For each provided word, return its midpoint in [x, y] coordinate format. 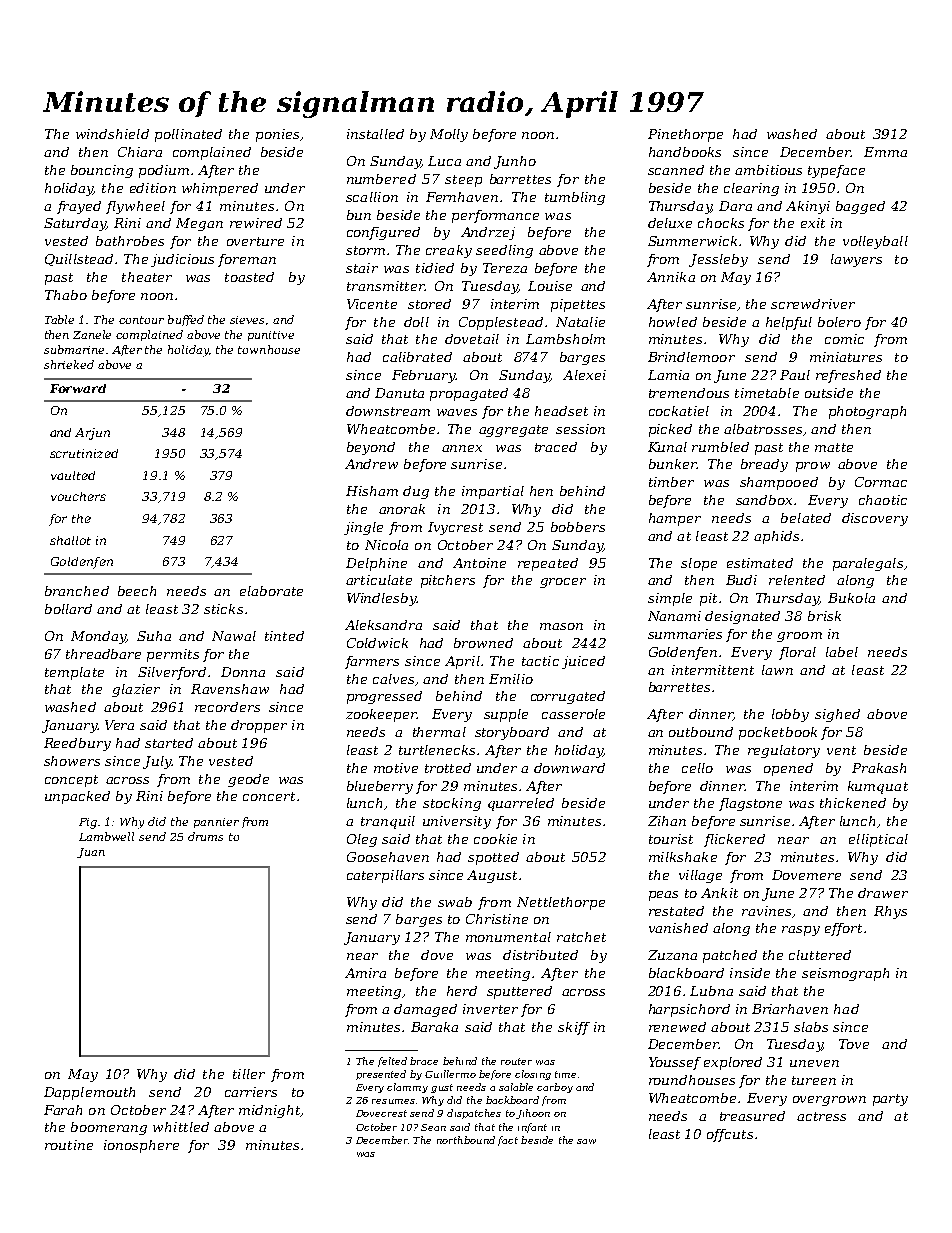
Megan [199, 224]
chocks [721, 223]
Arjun [92, 434]
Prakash [879, 768]
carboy [555, 1088]
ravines [766, 911]
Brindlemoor [691, 357]
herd [462, 991]
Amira [365, 973]
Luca [444, 161]
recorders [227, 707]
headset [561, 411]
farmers [372, 662]
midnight [269, 1111]
